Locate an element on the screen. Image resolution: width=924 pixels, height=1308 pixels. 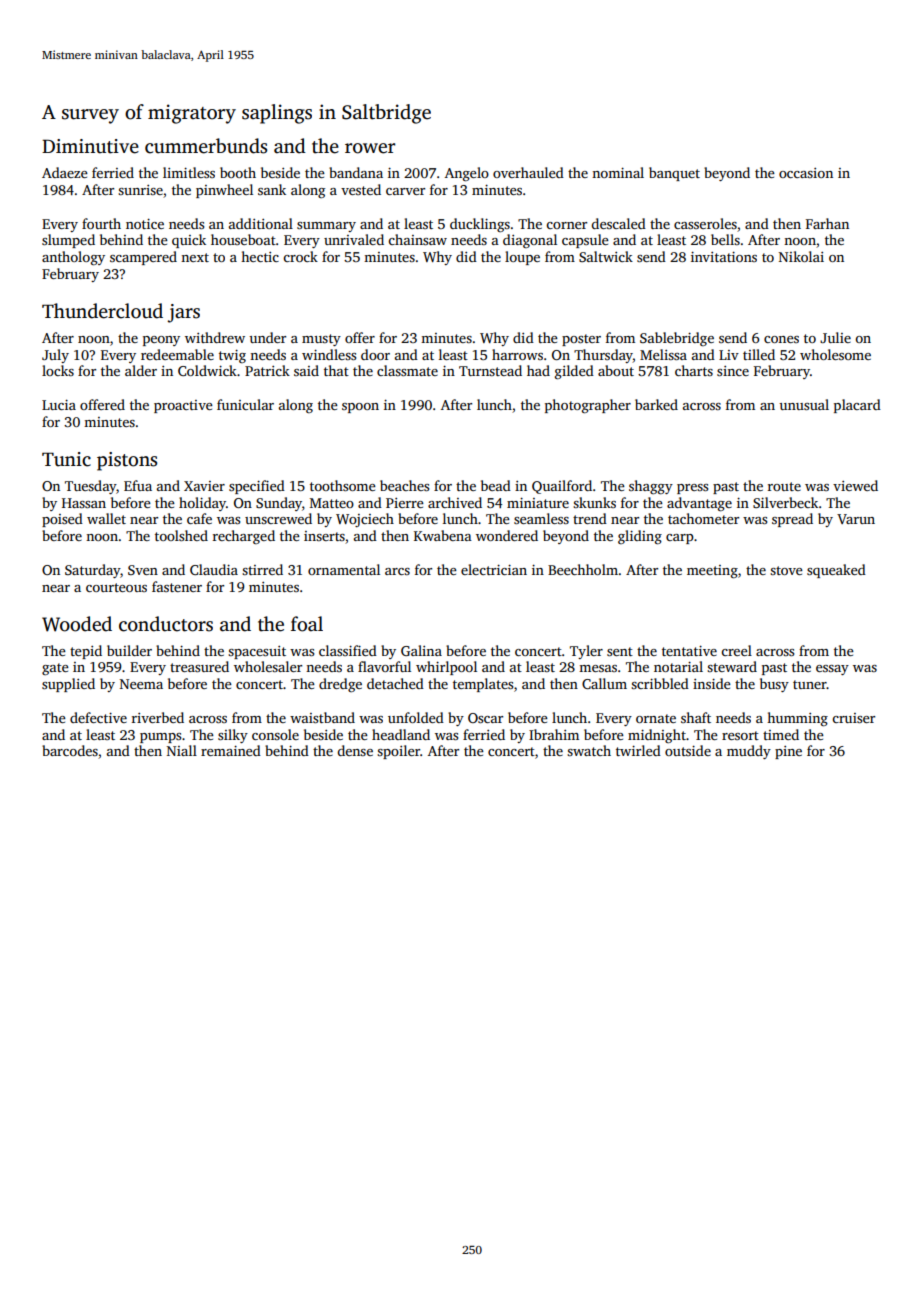
overhauled is located at coordinates (528, 172).
